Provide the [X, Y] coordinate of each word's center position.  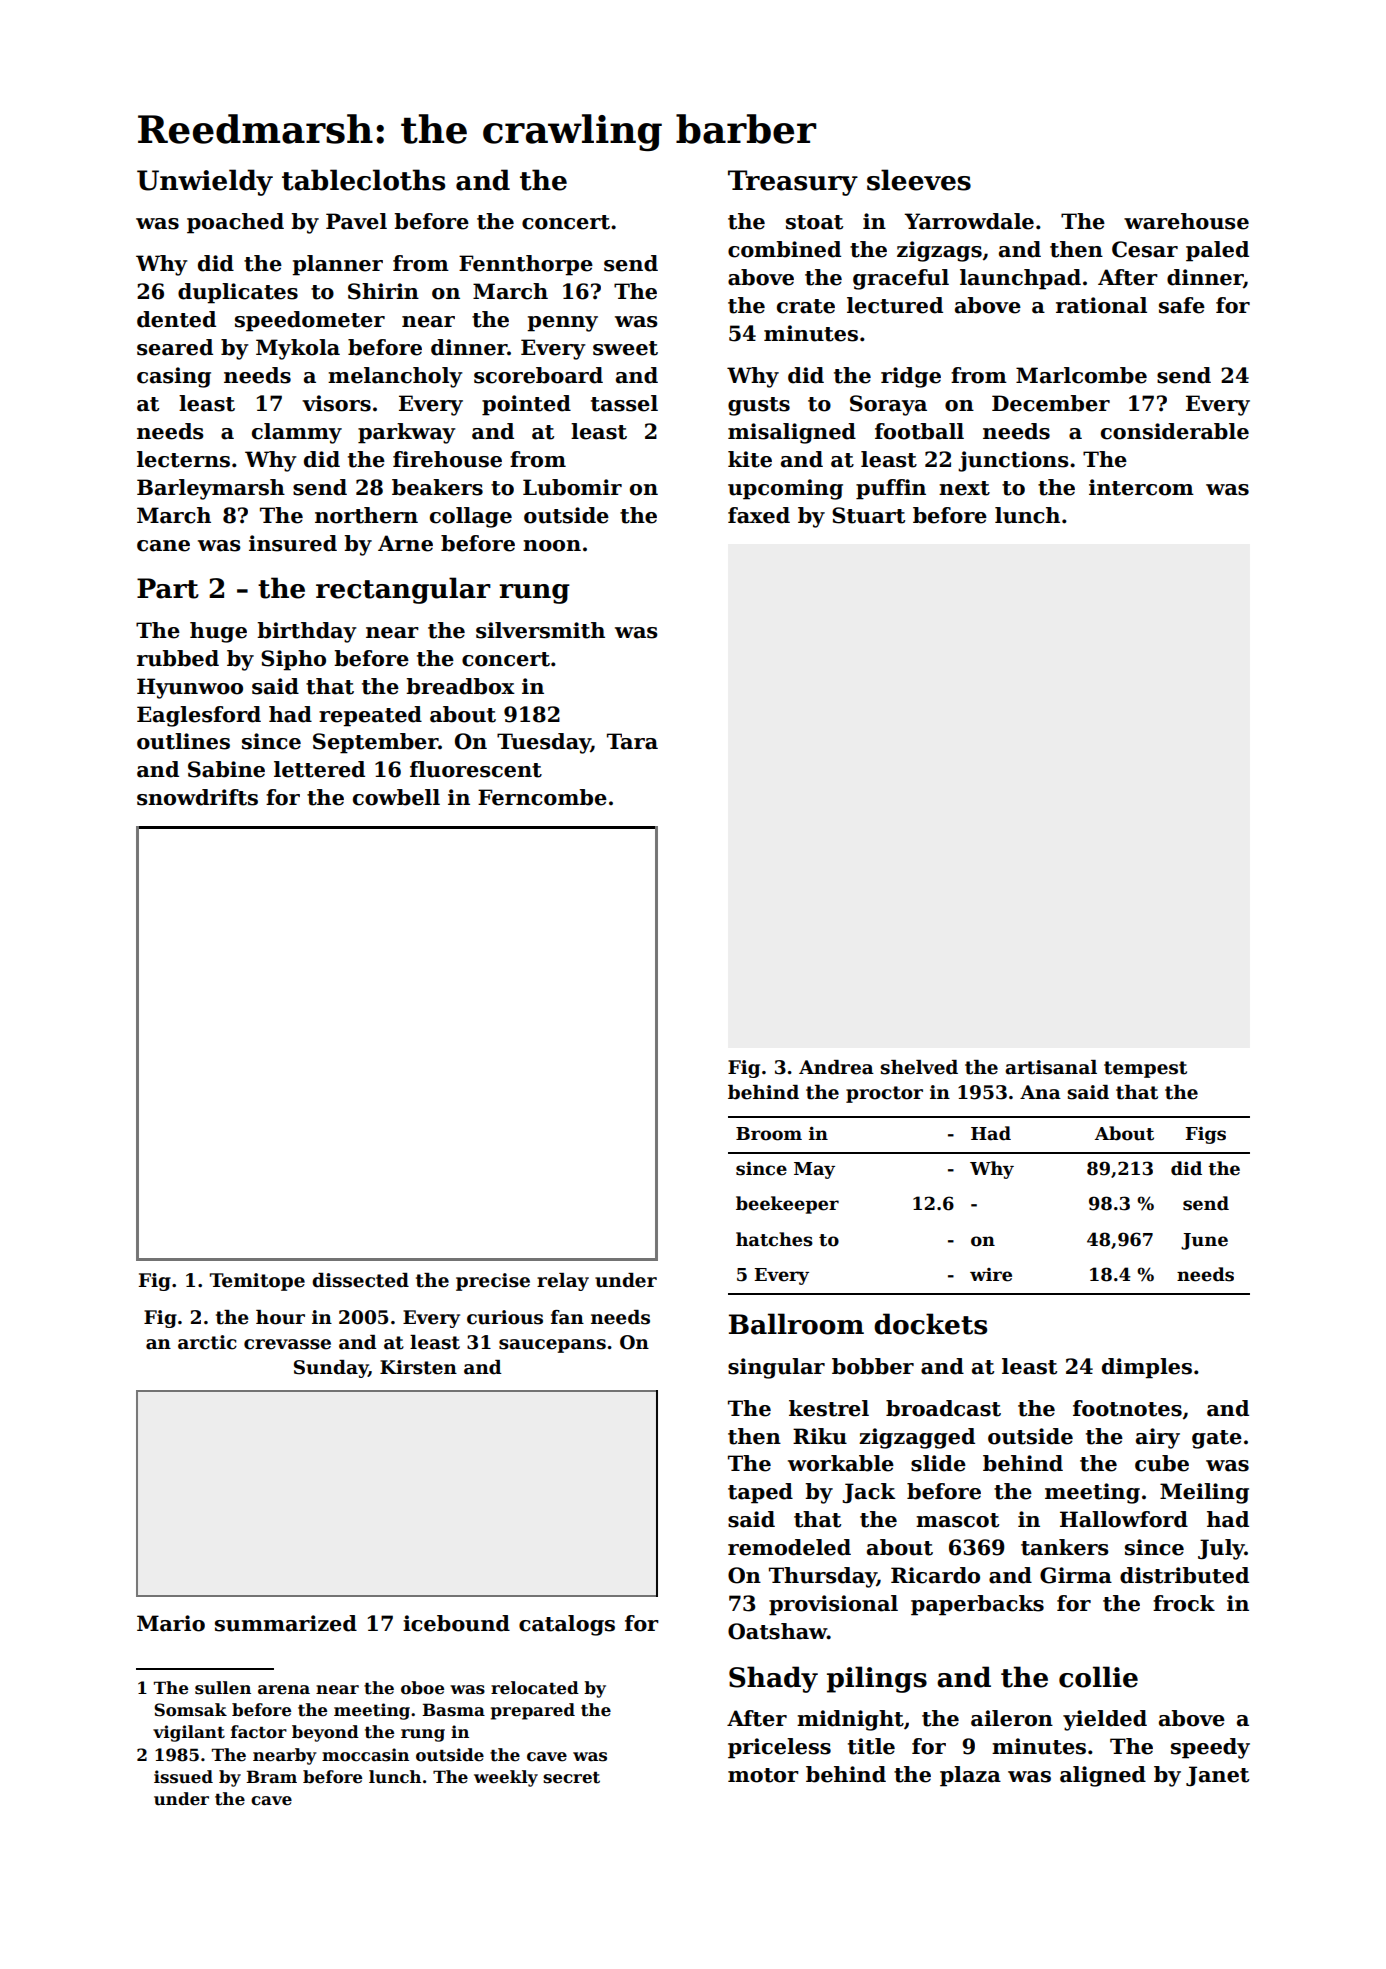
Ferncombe [542, 797]
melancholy [395, 377]
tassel [624, 403]
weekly [506, 1778]
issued [183, 1777]
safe [1182, 305]
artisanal [1051, 1067]
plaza [970, 1776]
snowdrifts [197, 797]
